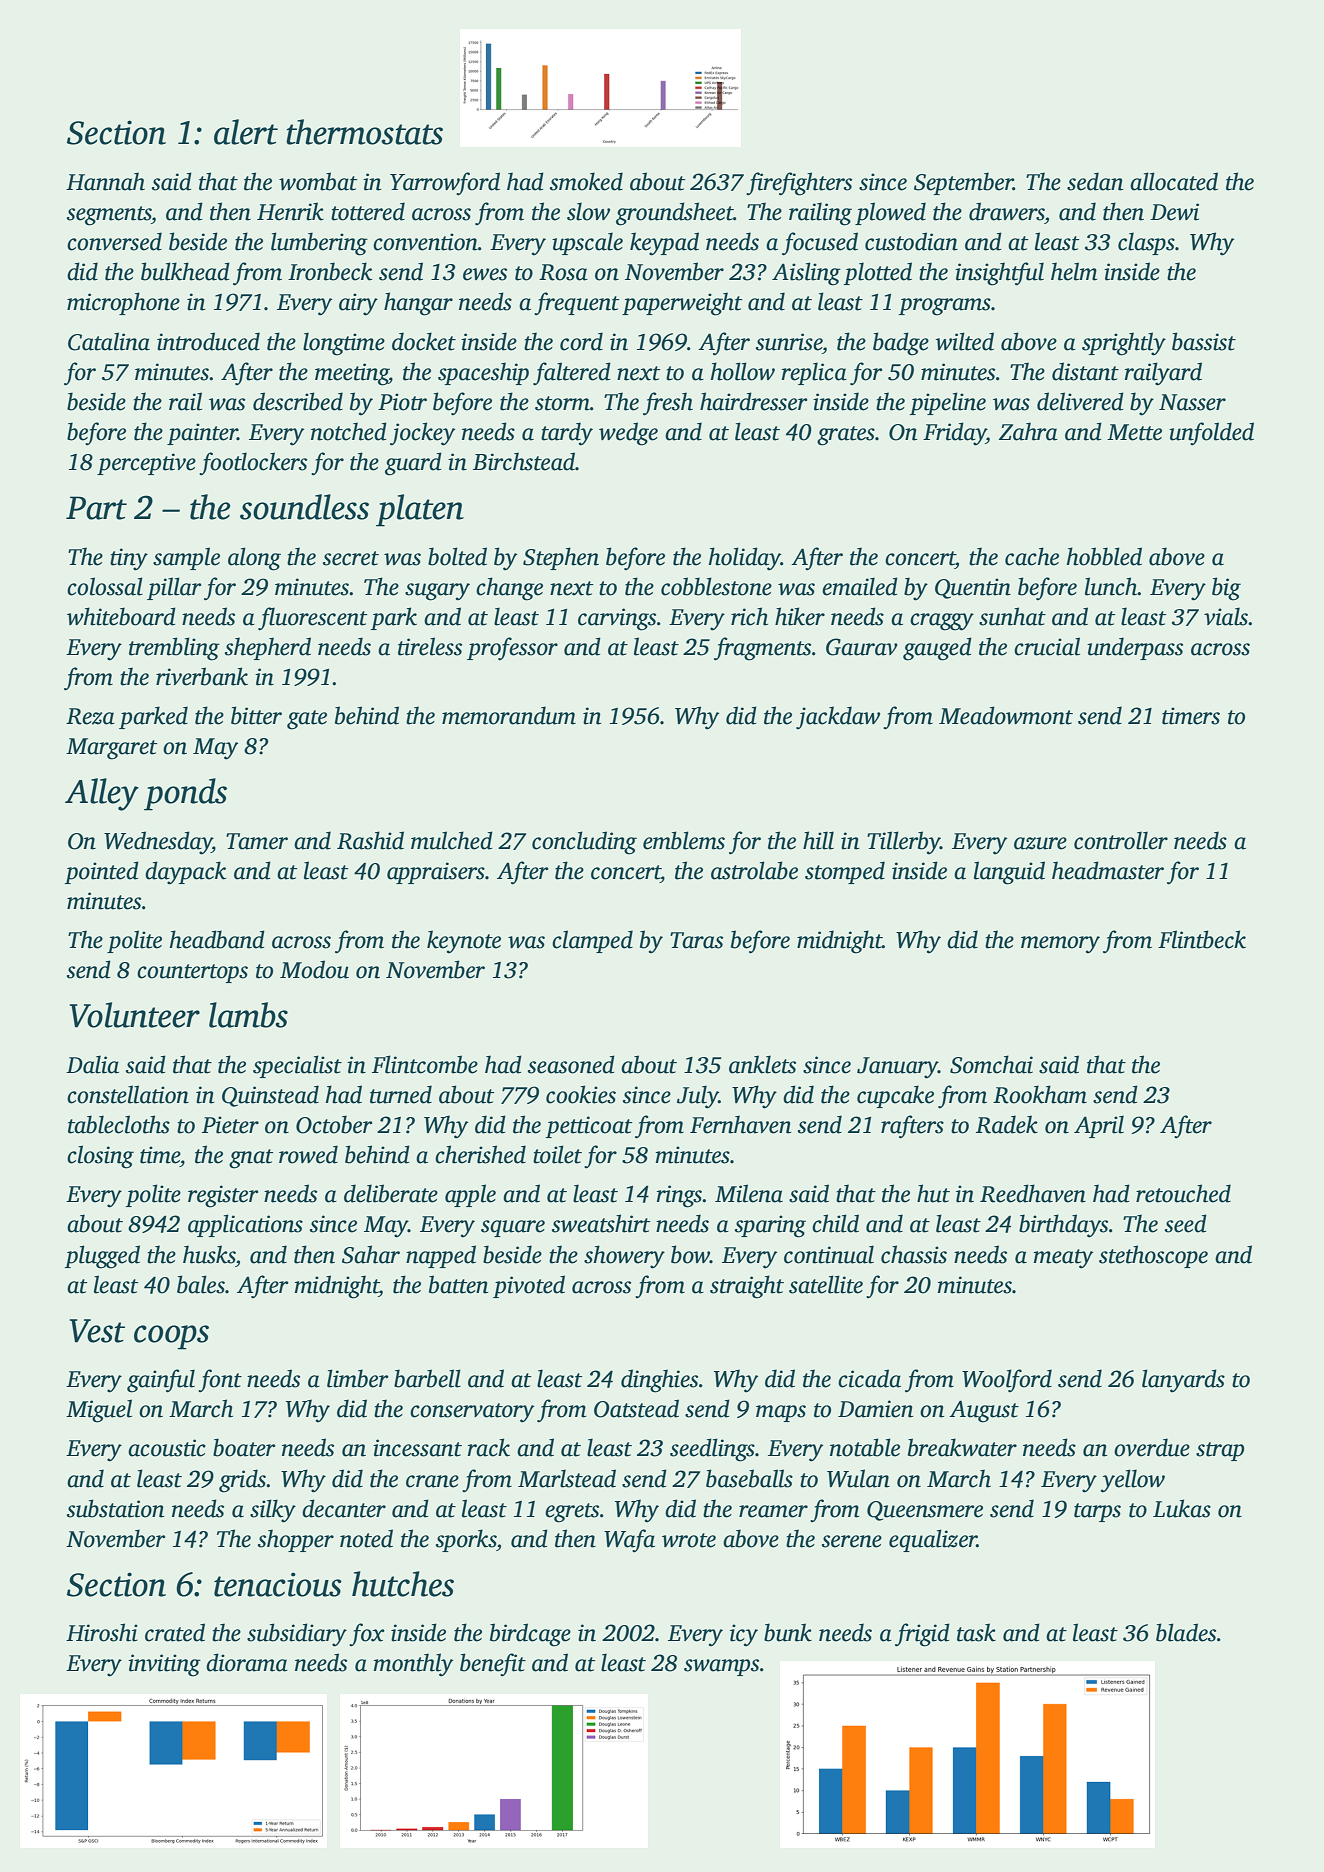  Describe the element at coordinates (674, 214) in the screenshot. I see `groundsheet` at that location.
